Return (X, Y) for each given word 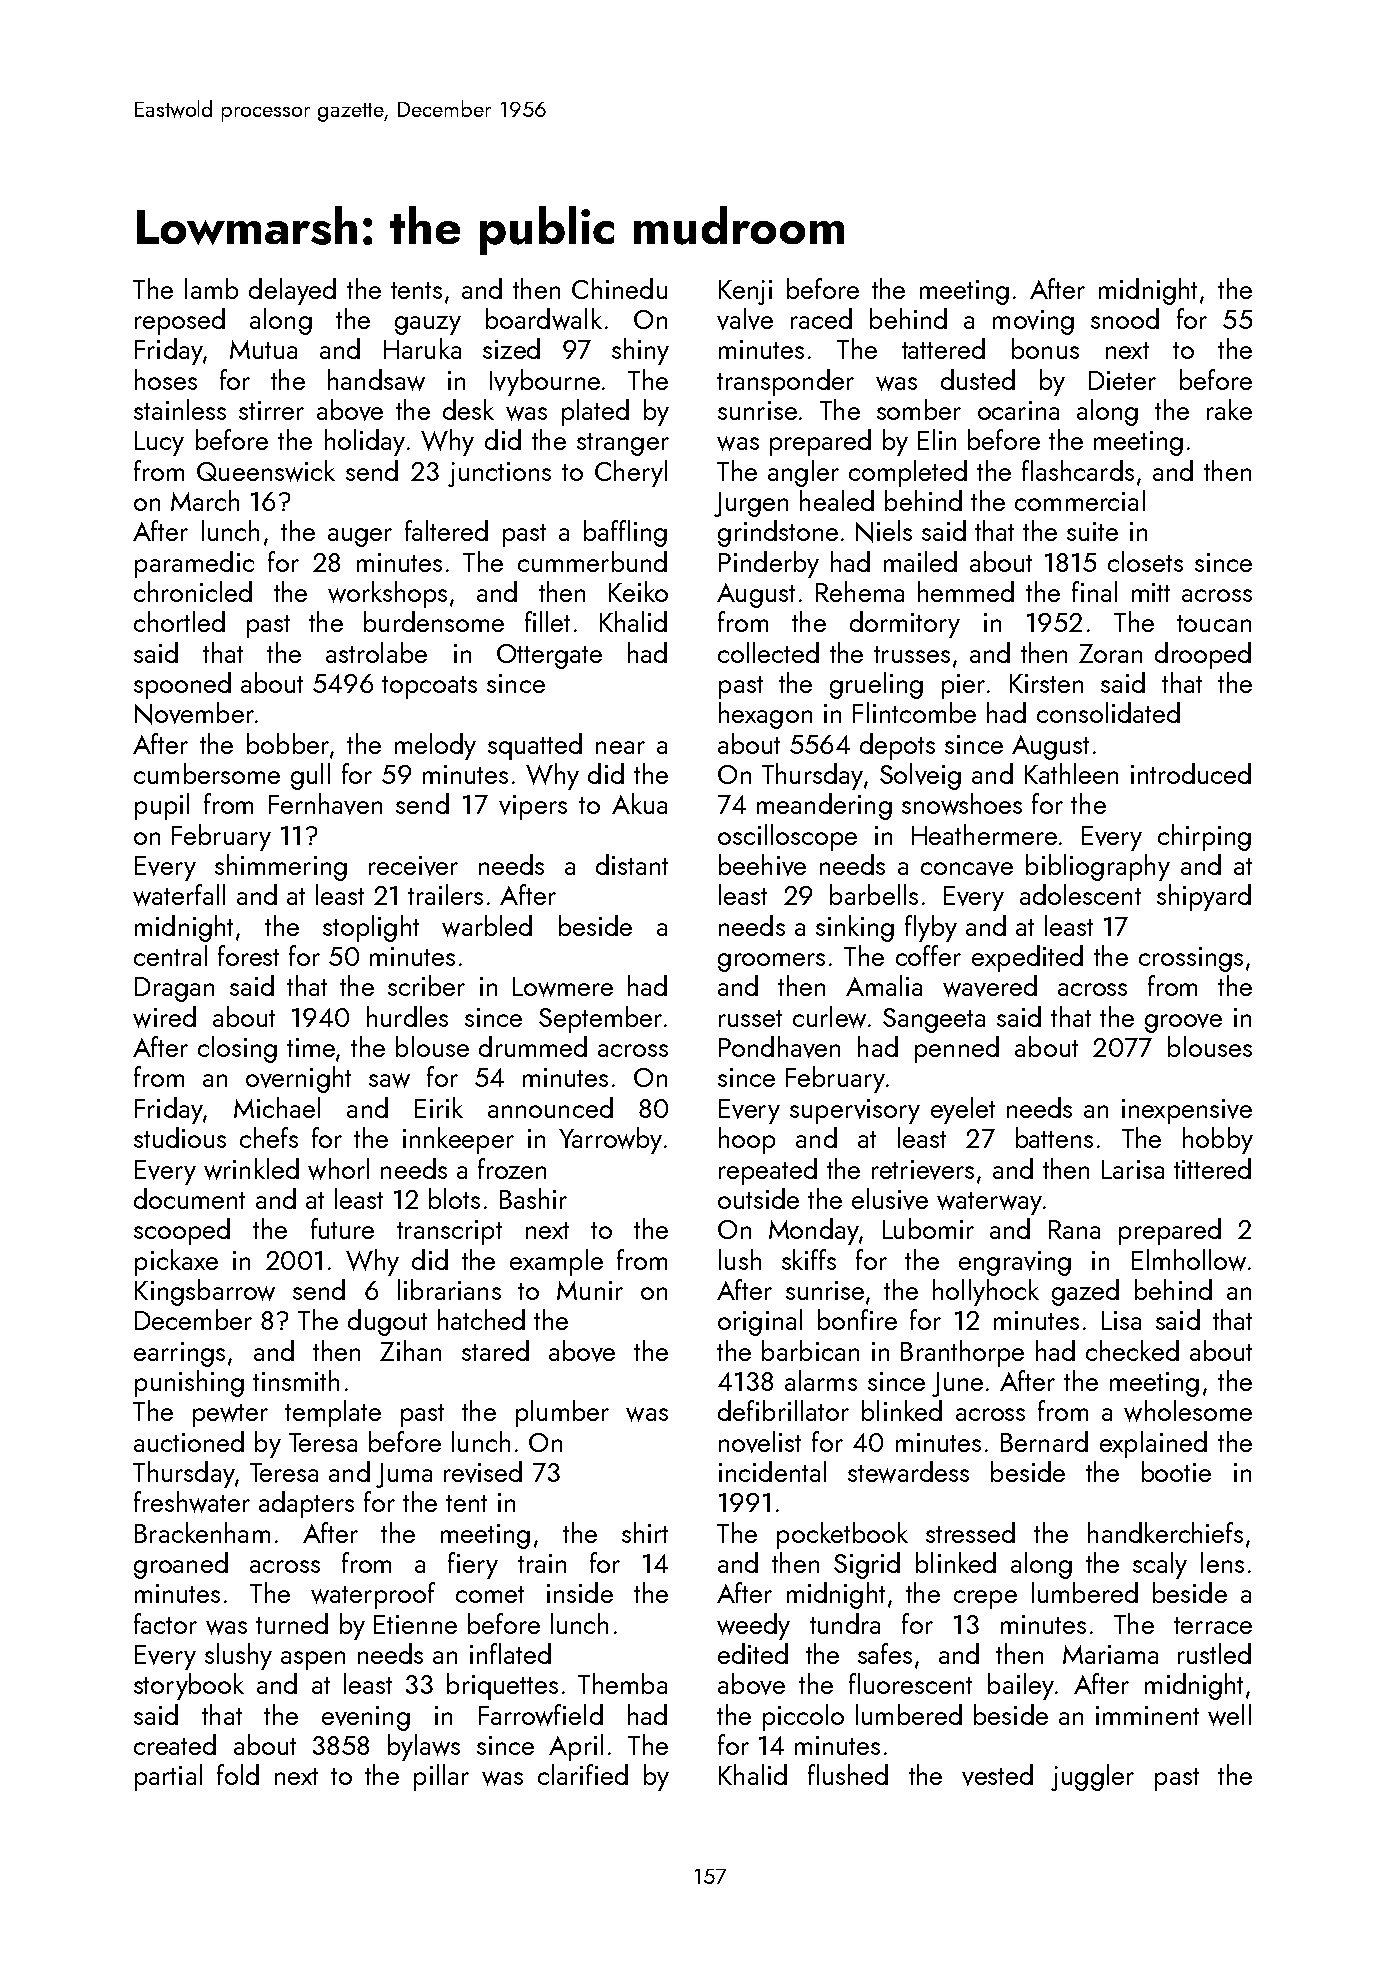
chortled (179, 621)
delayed (292, 291)
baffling (625, 533)
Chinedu (619, 288)
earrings (179, 1354)
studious (180, 1137)
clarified (583, 1774)
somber (919, 409)
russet (750, 1018)
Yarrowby (610, 1140)
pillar (441, 1777)
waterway (989, 1203)
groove (1183, 1023)
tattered (943, 348)
